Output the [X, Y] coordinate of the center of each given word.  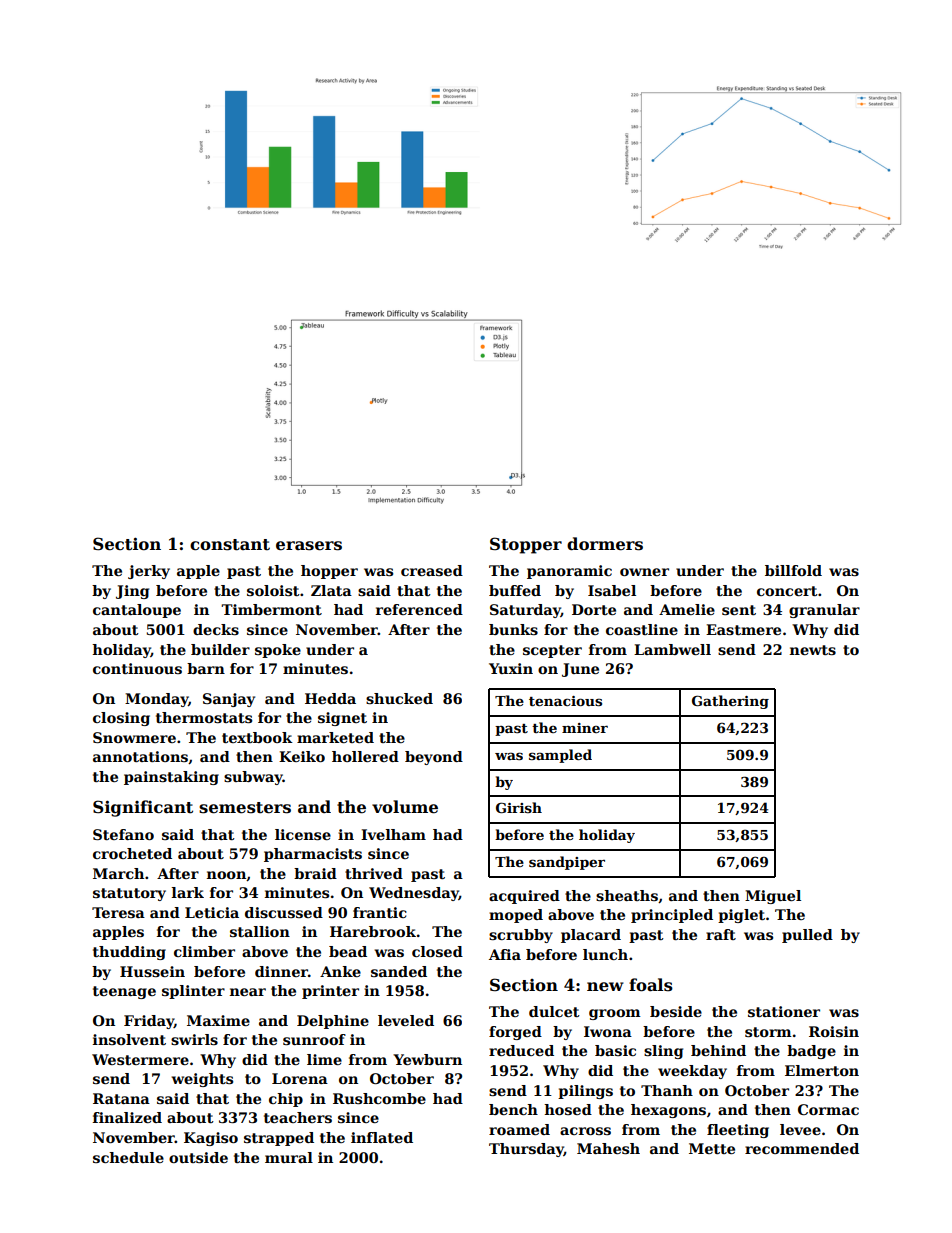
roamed [519, 1129]
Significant [143, 808]
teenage [124, 992]
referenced [419, 609]
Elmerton [822, 1070]
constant [230, 545]
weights [202, 1080]
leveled [406, 1020]
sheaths [627, 895]
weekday [692, 1072]
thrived [374, 873]
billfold [793, 570]
